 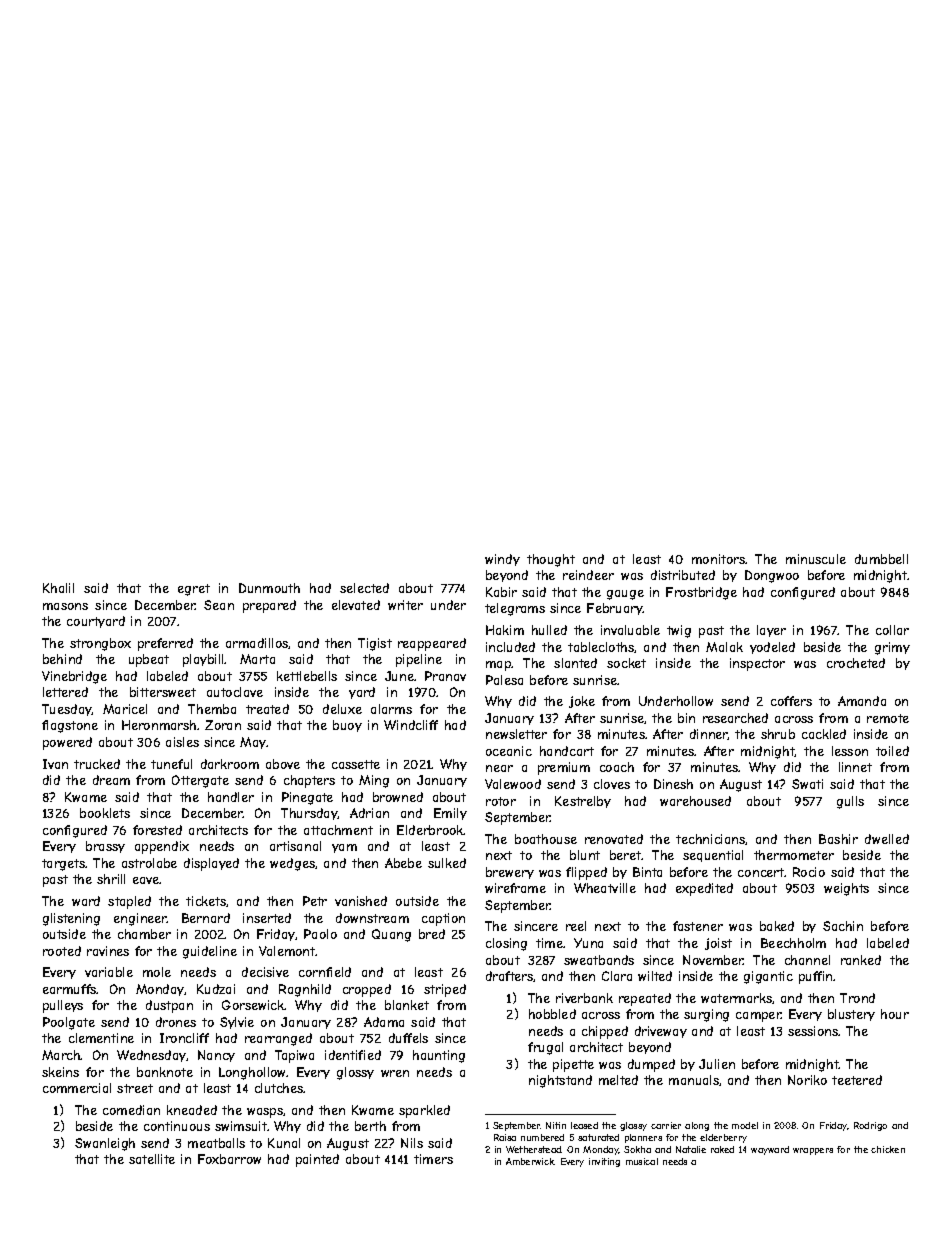 I want to click on Gorsewick, so click(x=253, y=1005).
